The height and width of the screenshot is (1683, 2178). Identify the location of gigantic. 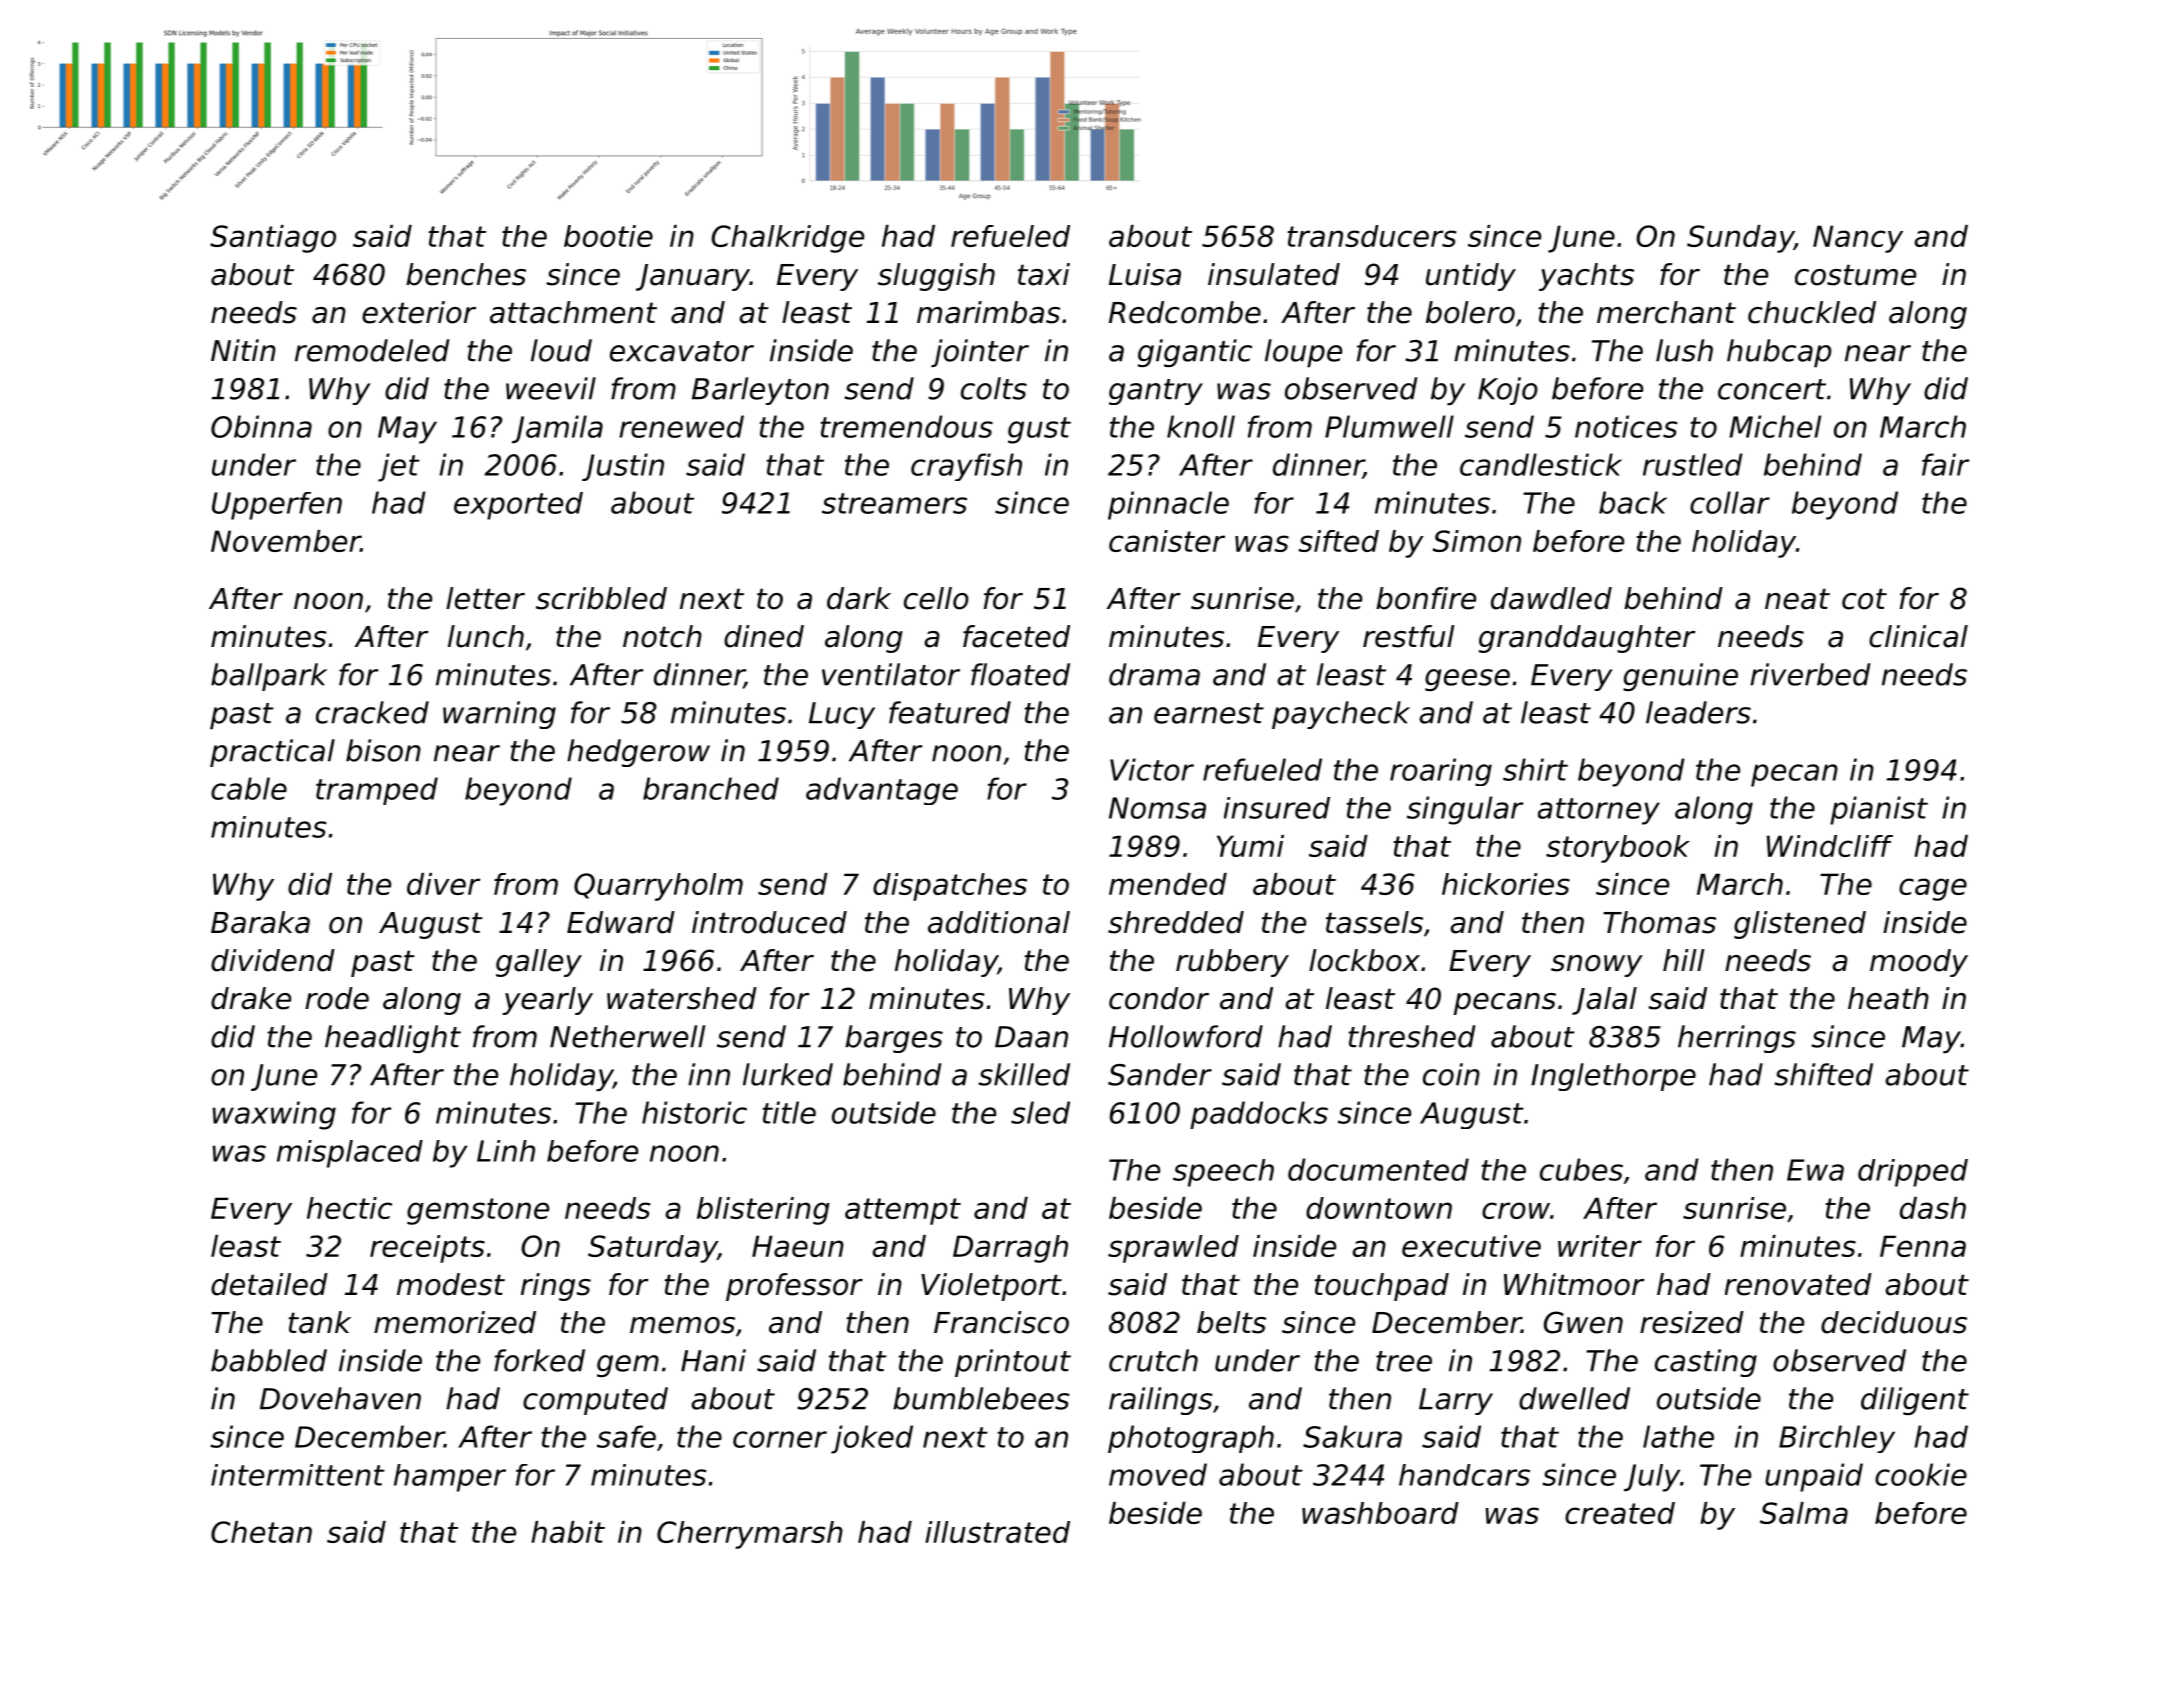
(1195, 353).
